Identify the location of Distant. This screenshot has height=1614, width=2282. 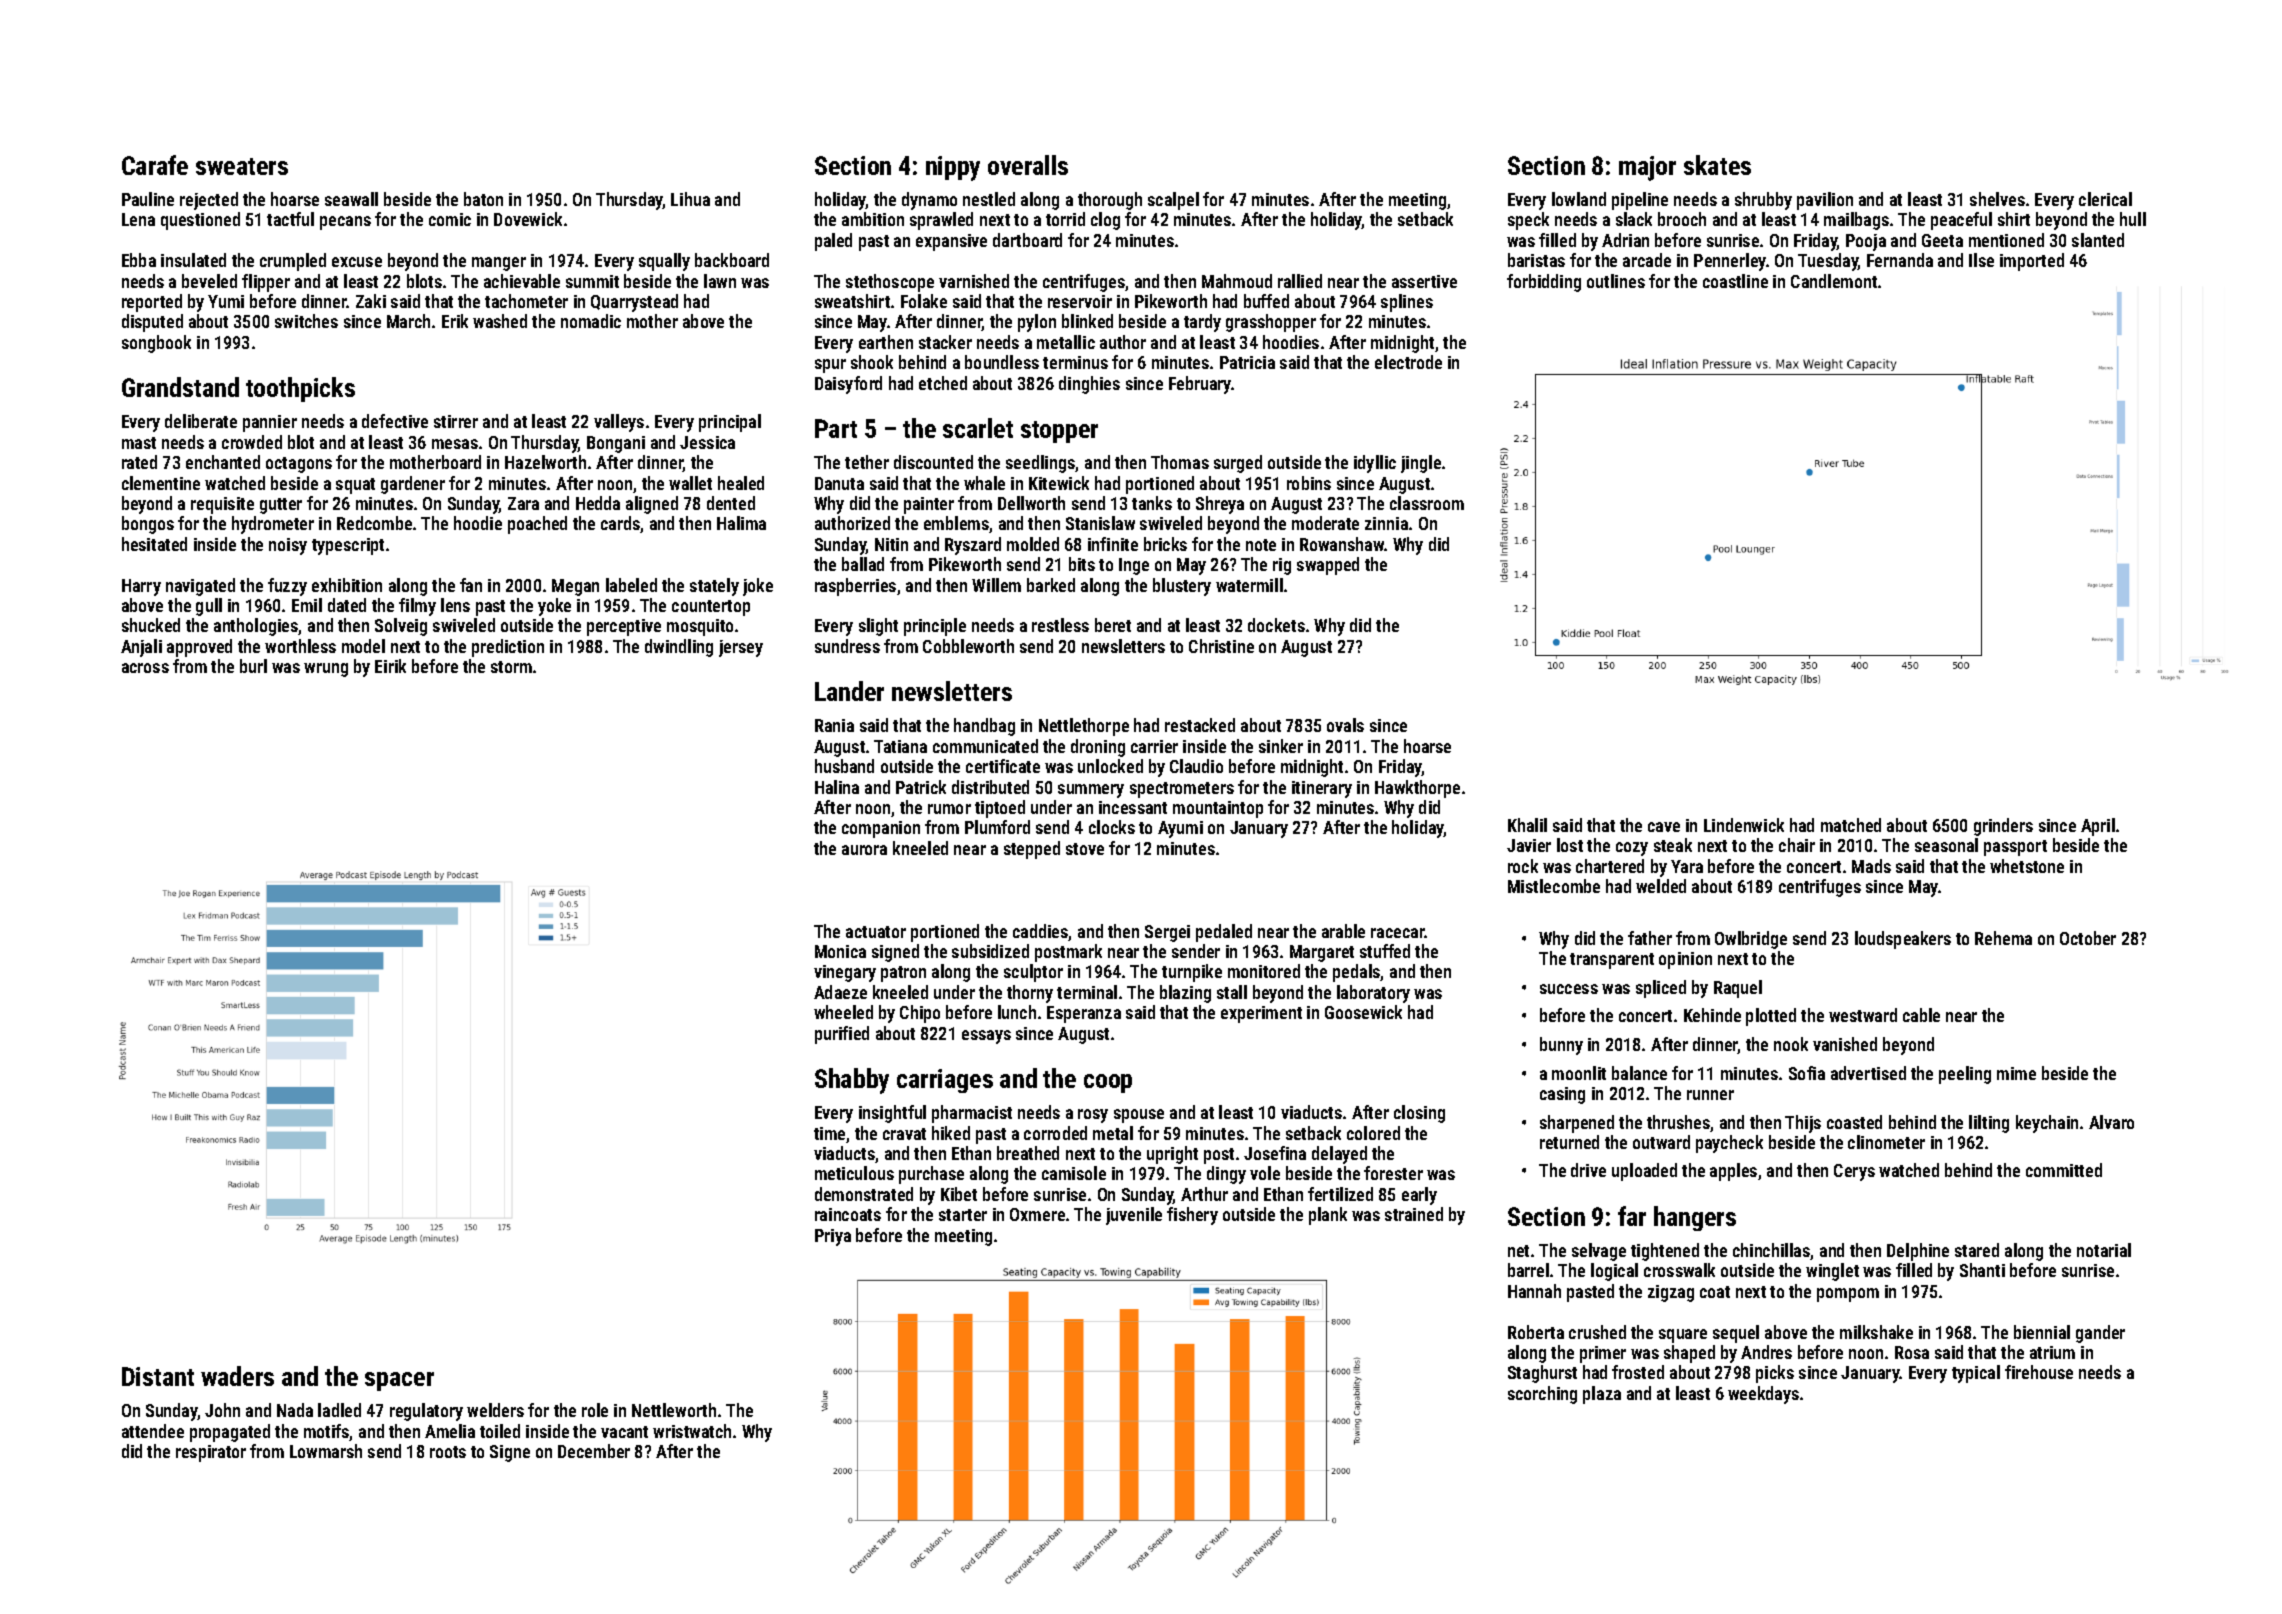
(158, 1376).
